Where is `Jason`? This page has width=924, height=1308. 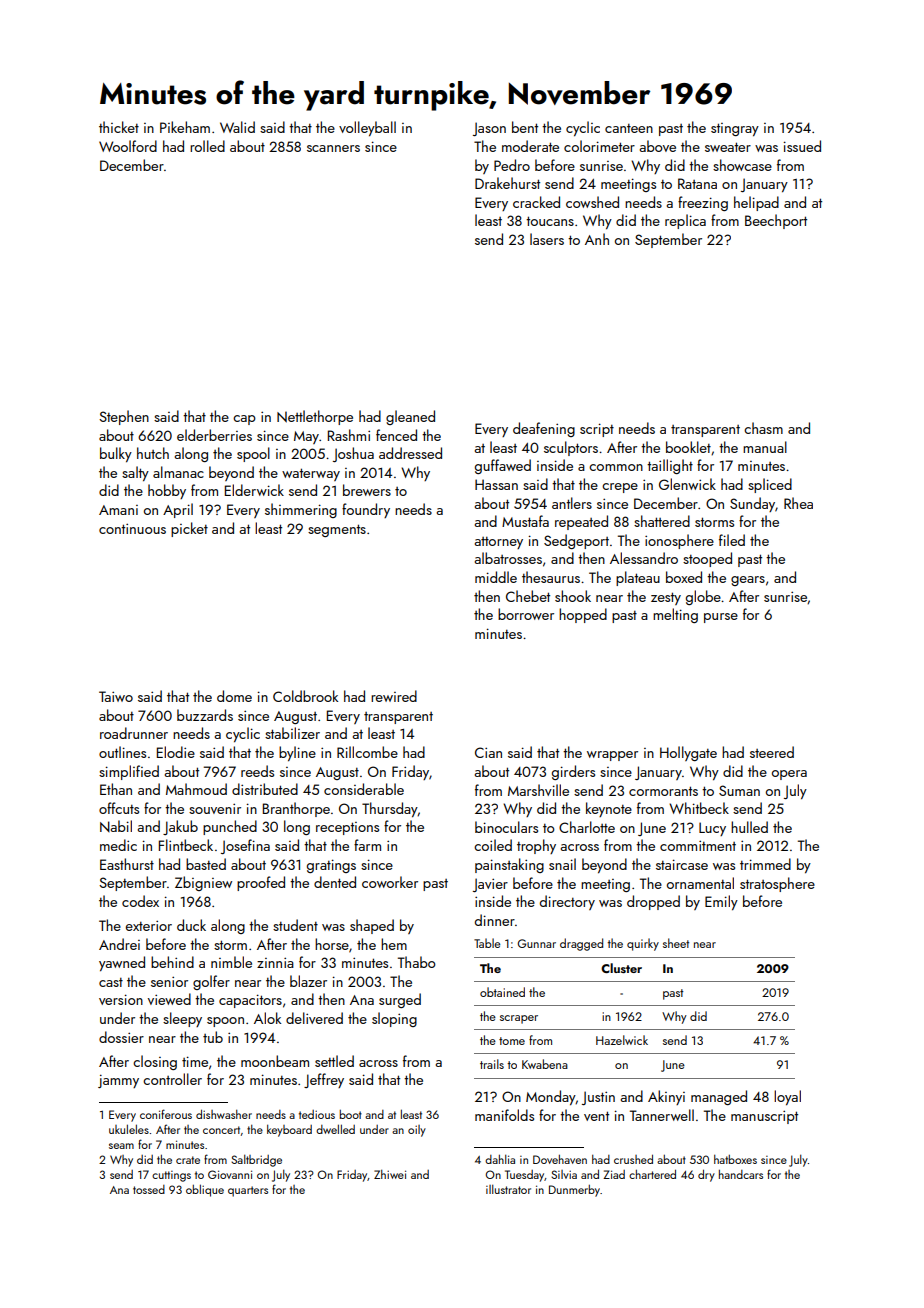
Jason is located at coordinates (489, 129).
